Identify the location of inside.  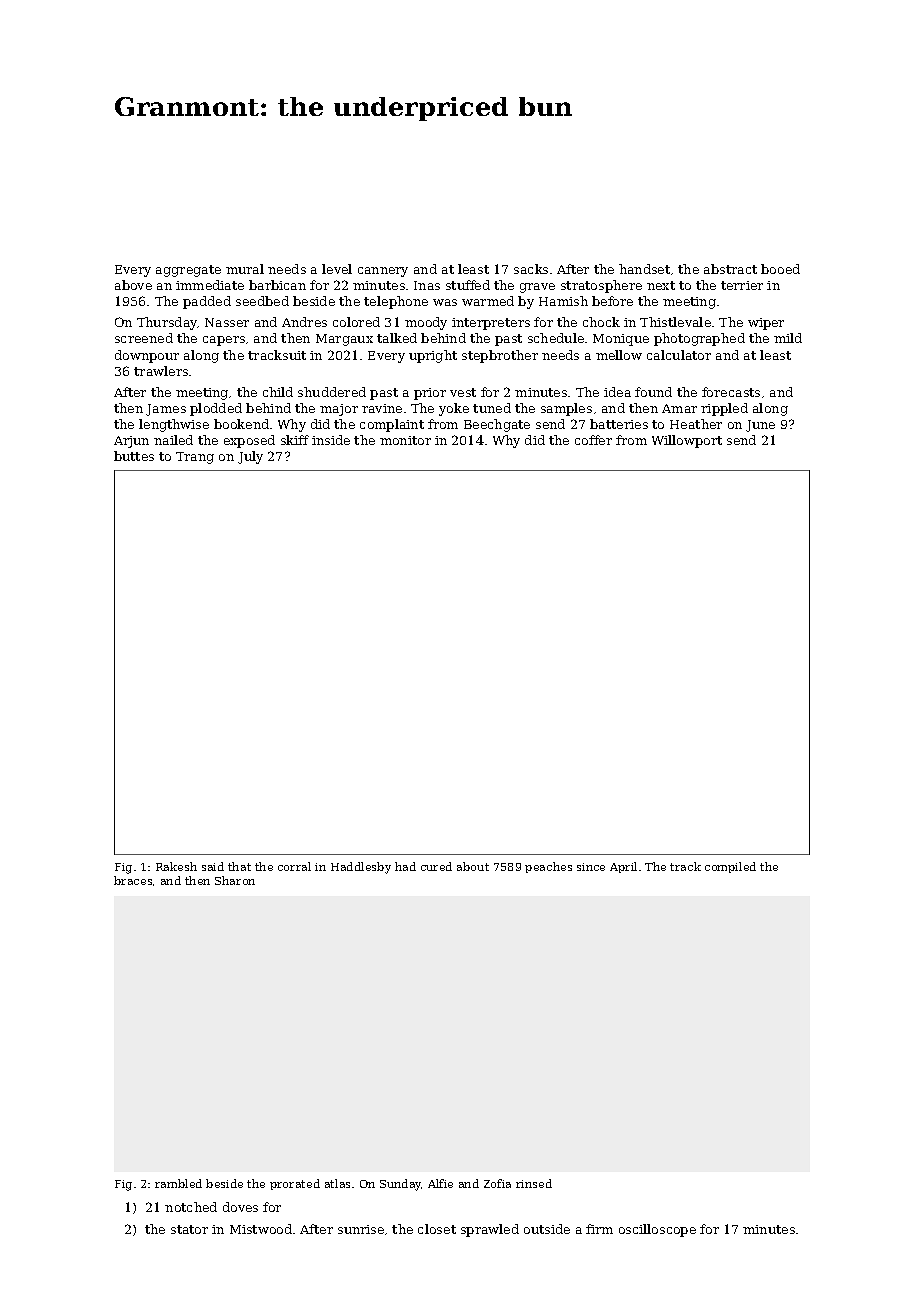
(331, 440).
